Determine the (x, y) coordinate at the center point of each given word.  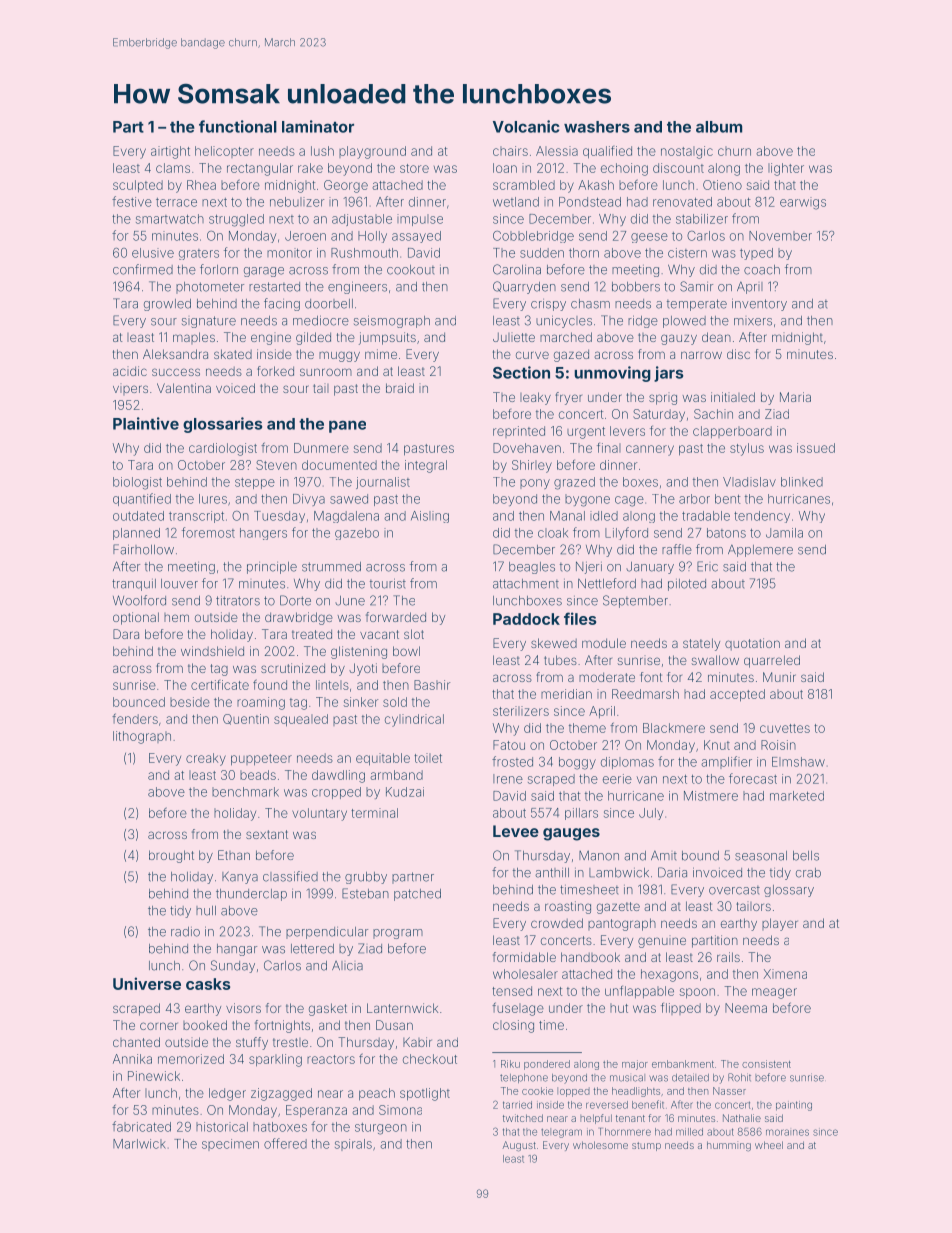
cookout (411, 270)
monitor (289, 253)
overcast (734, 890)
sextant (267, 834)
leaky (535, 398)
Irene (508, 779)
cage (629, 501)
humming (729, 1146)
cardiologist (223, 449)
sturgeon (381, 1129)
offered (285, 1143)
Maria (795, 397)
